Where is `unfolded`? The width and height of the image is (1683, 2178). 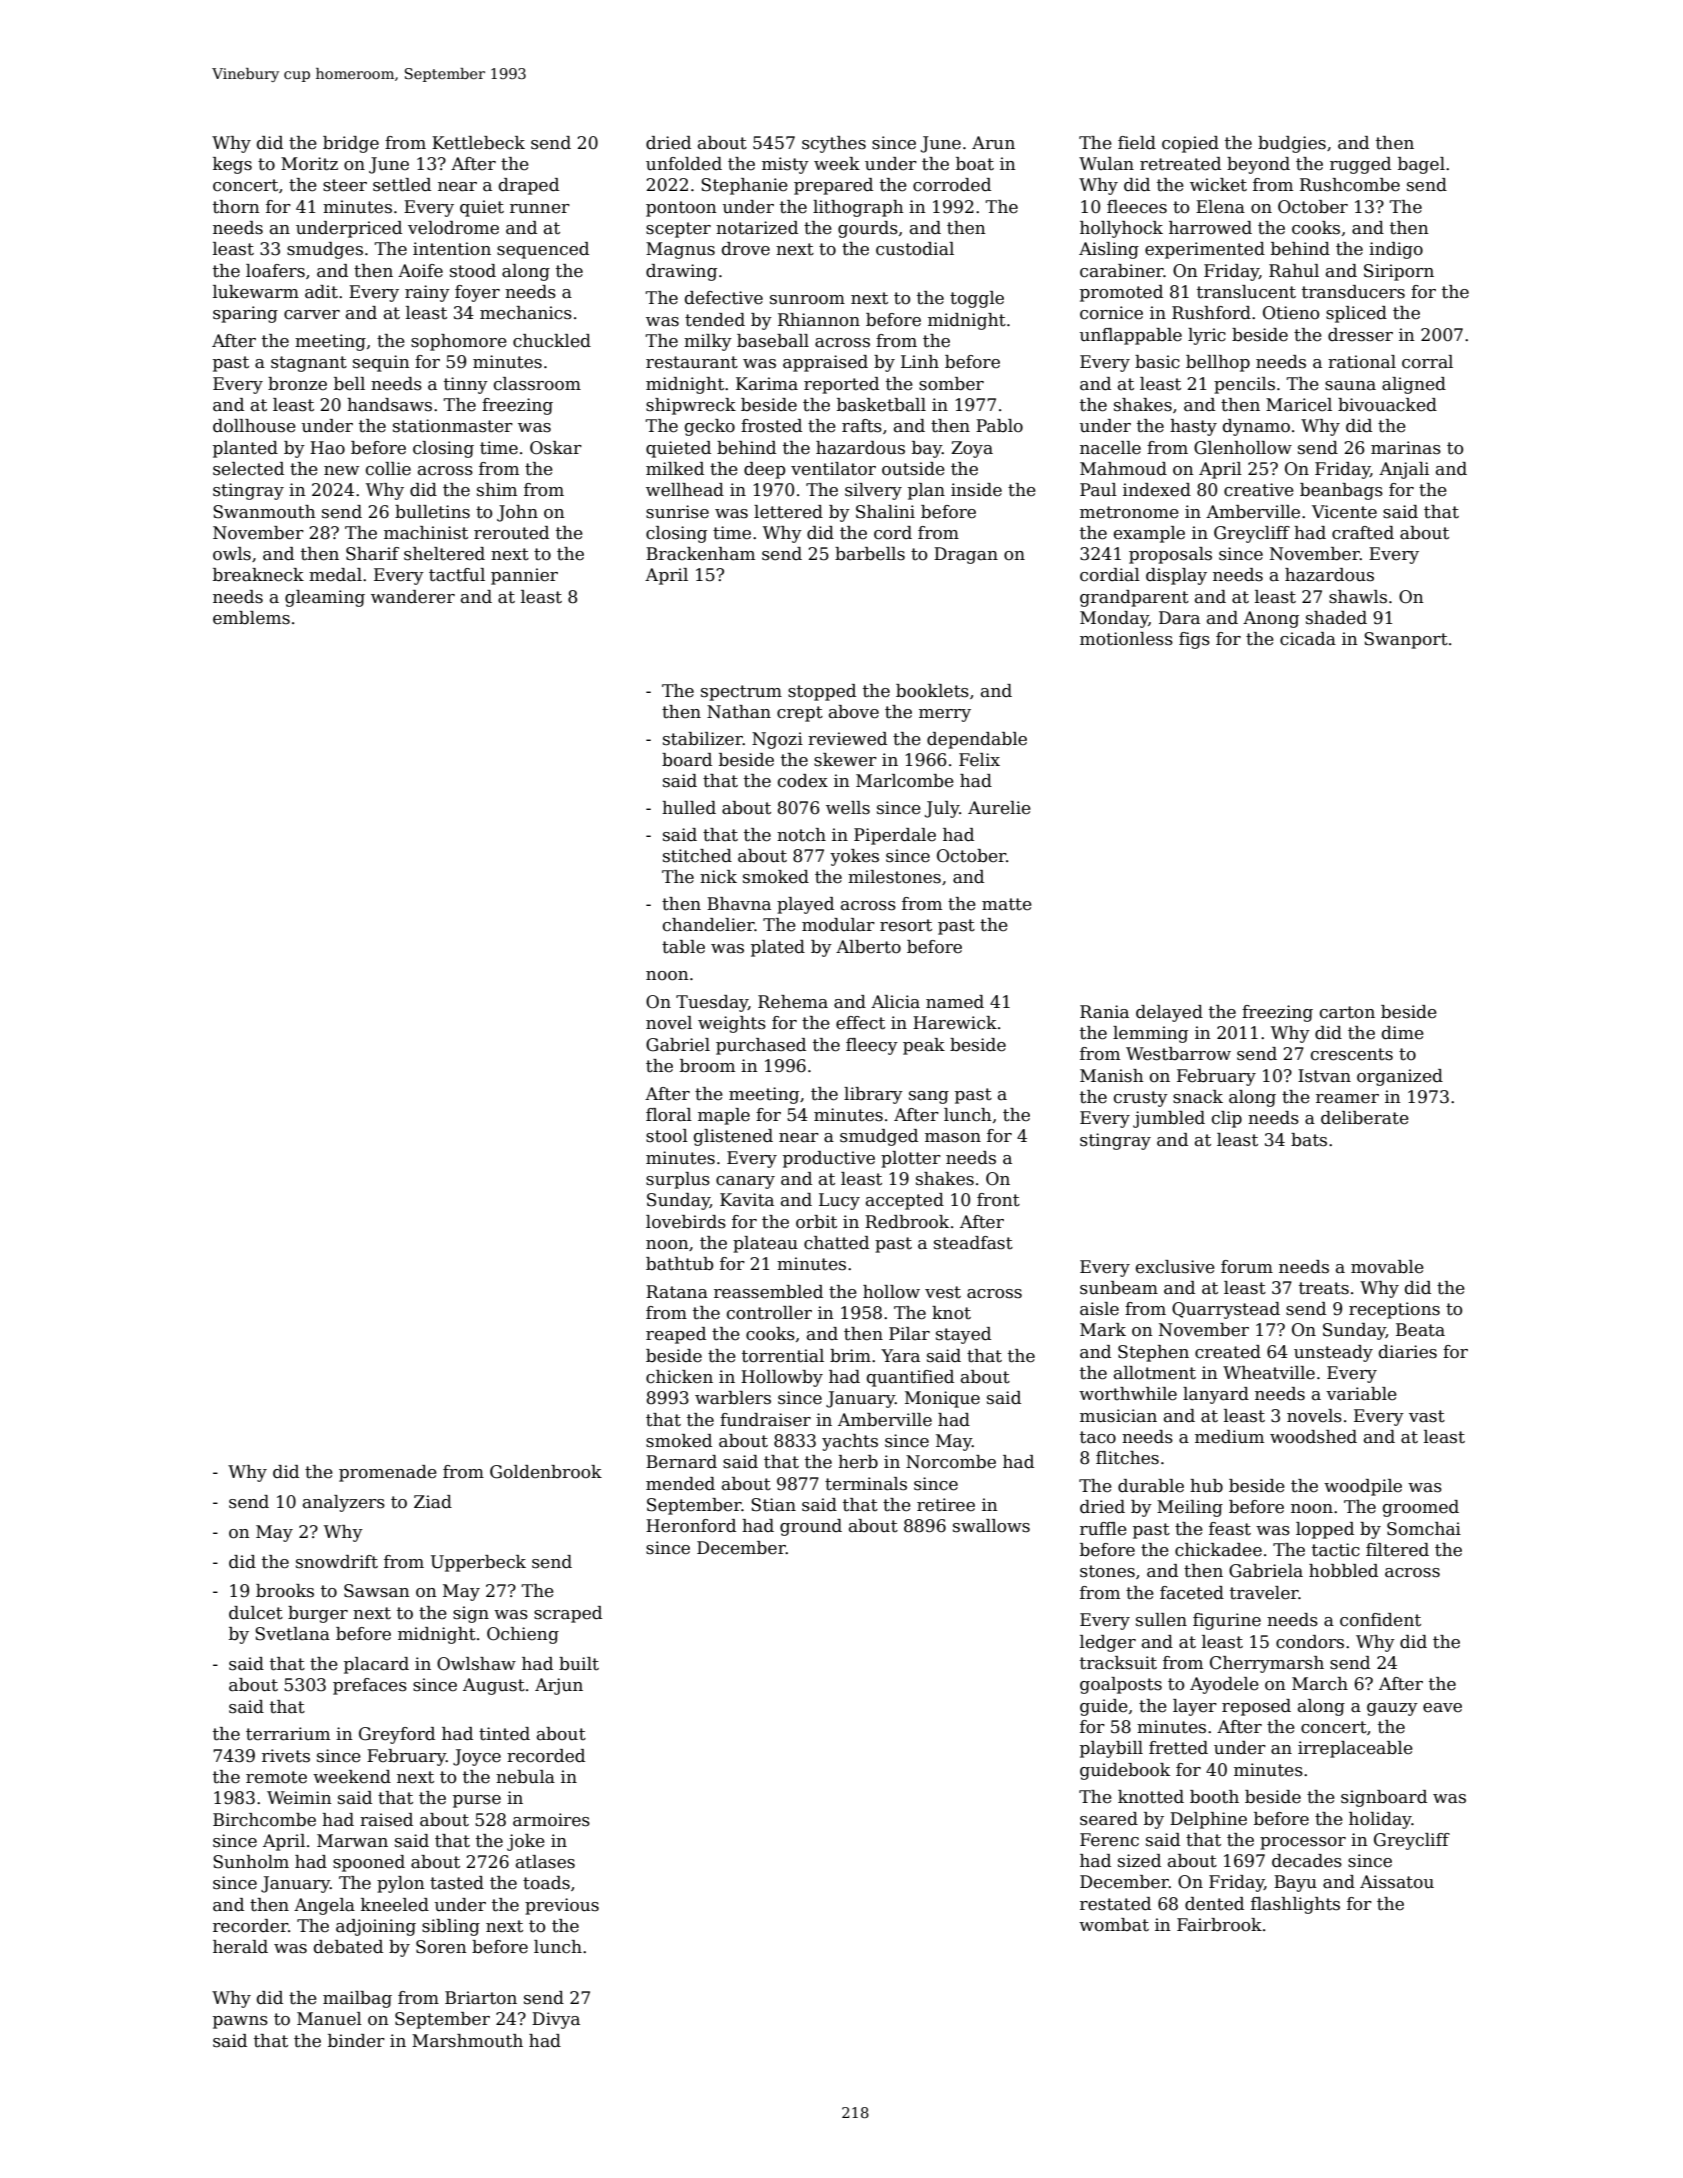 unfolded is located at coordinates (684, 164).
